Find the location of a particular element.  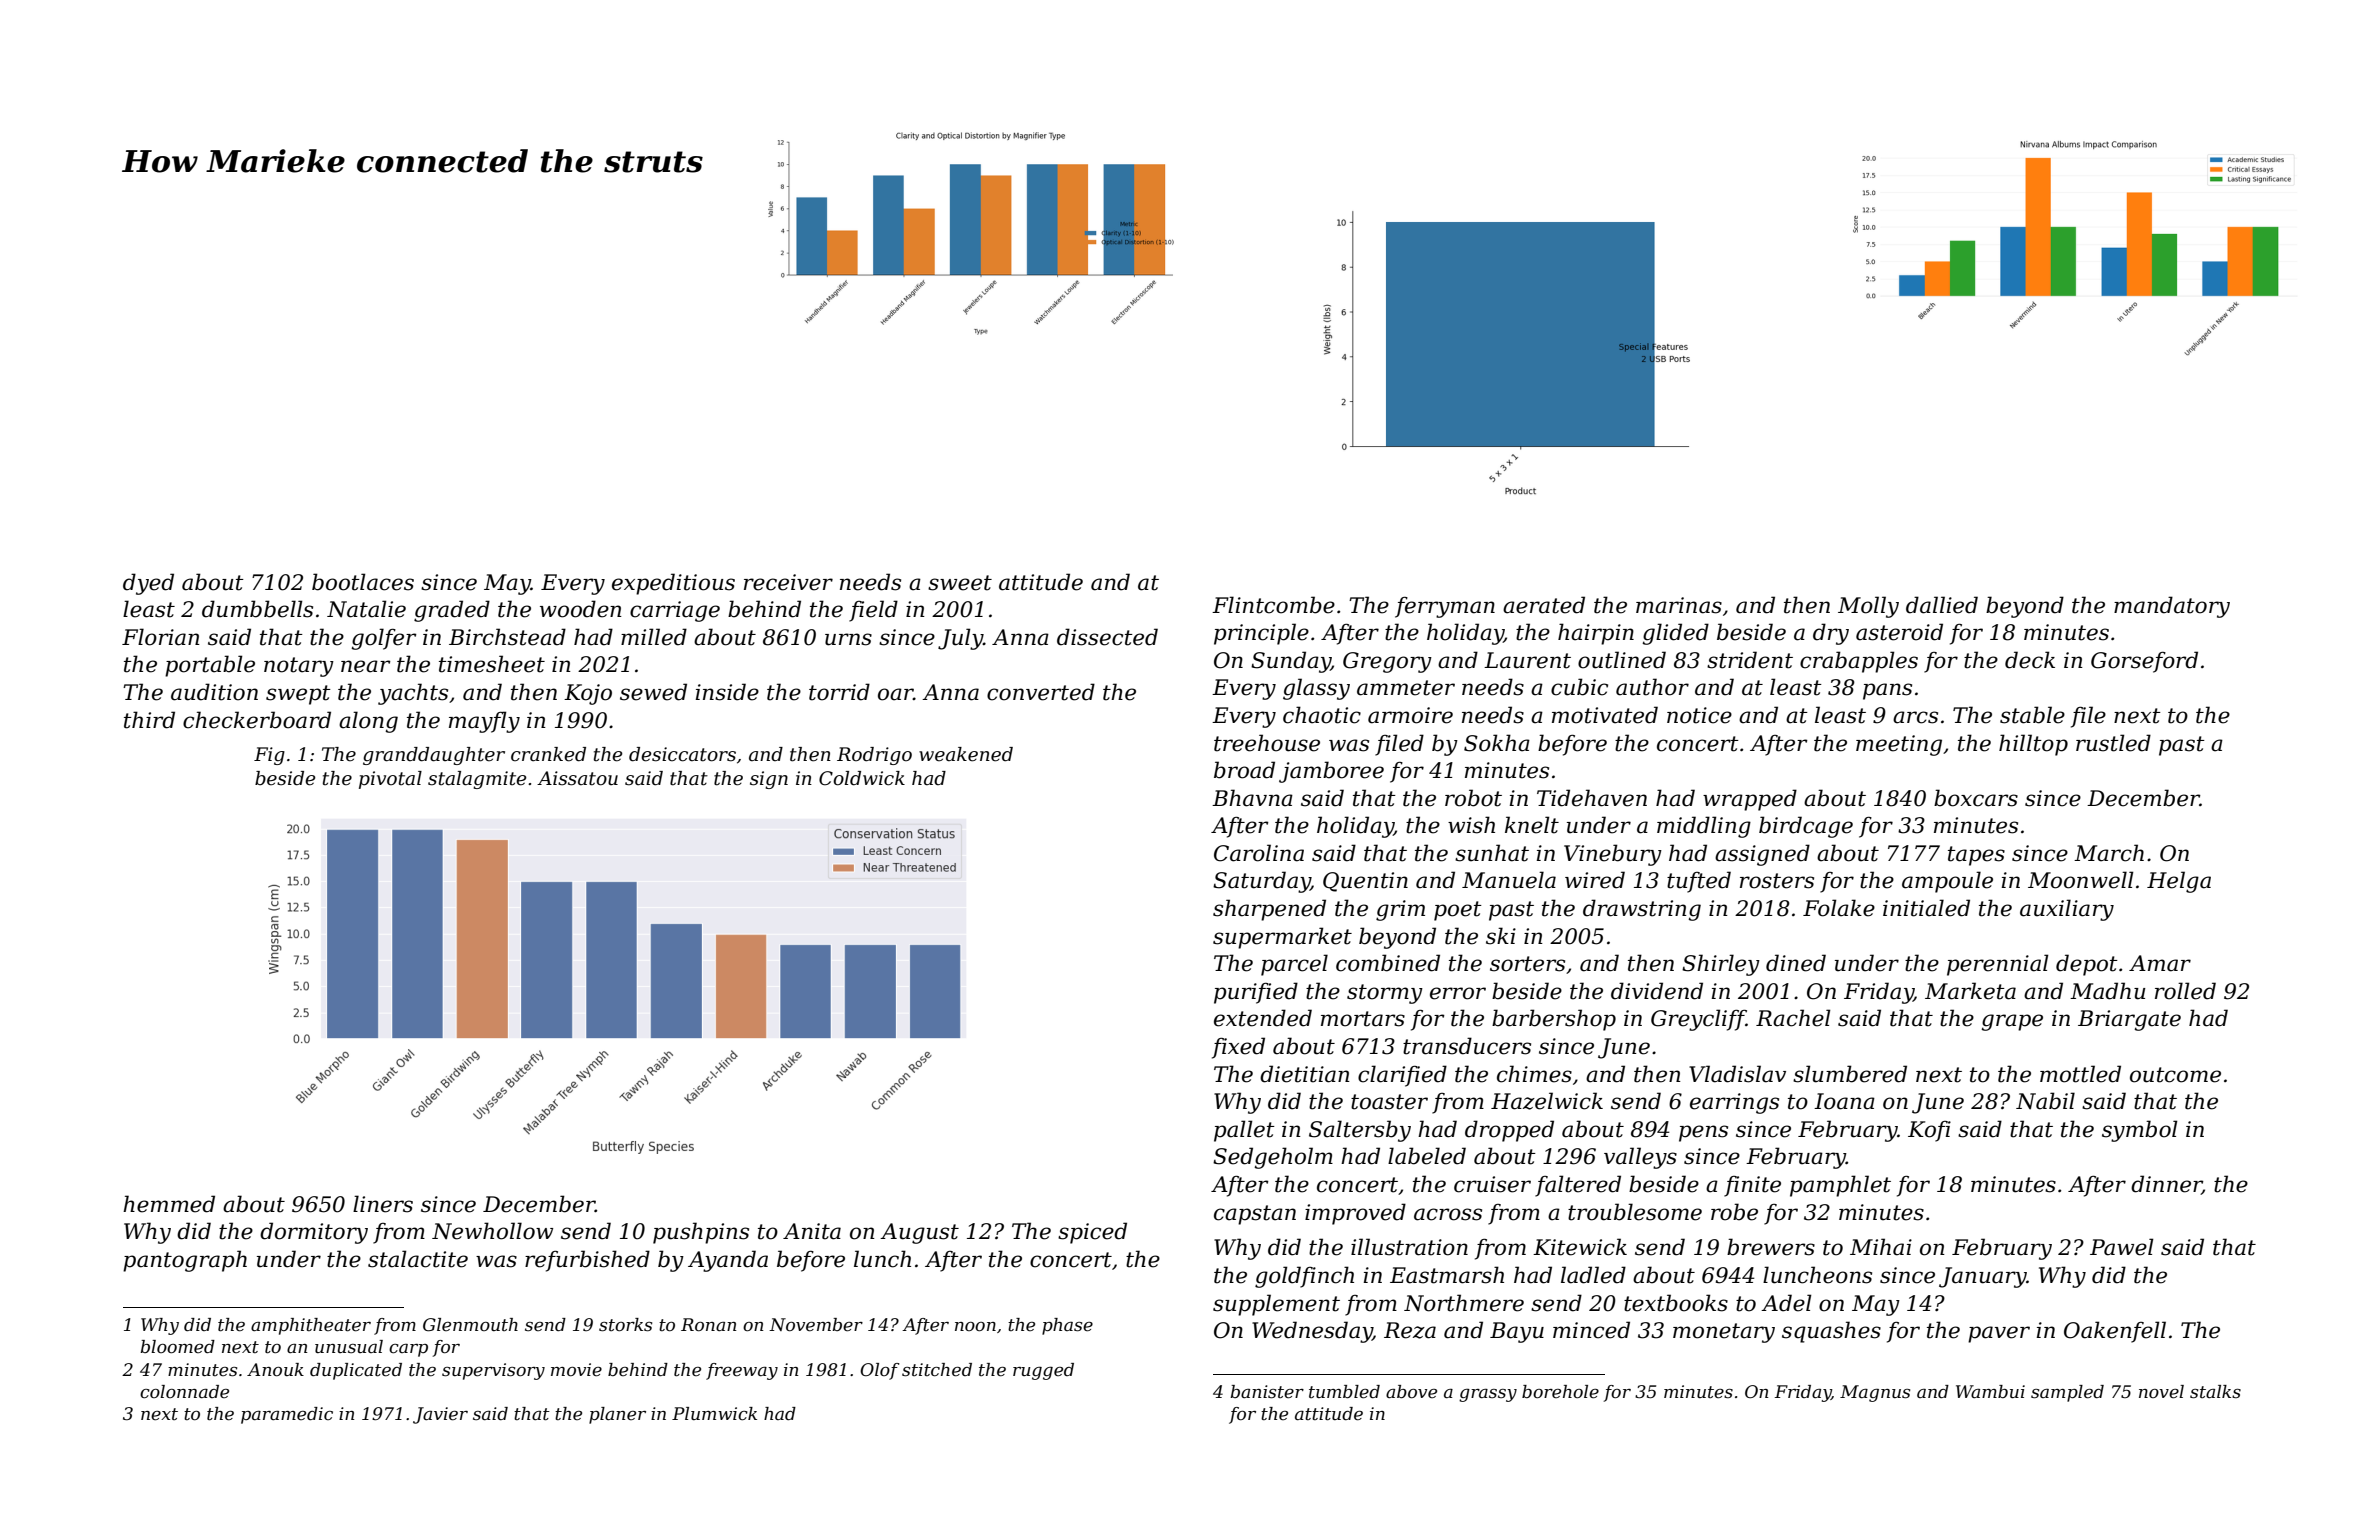

stormy is located at coordinates (1385, 994).
